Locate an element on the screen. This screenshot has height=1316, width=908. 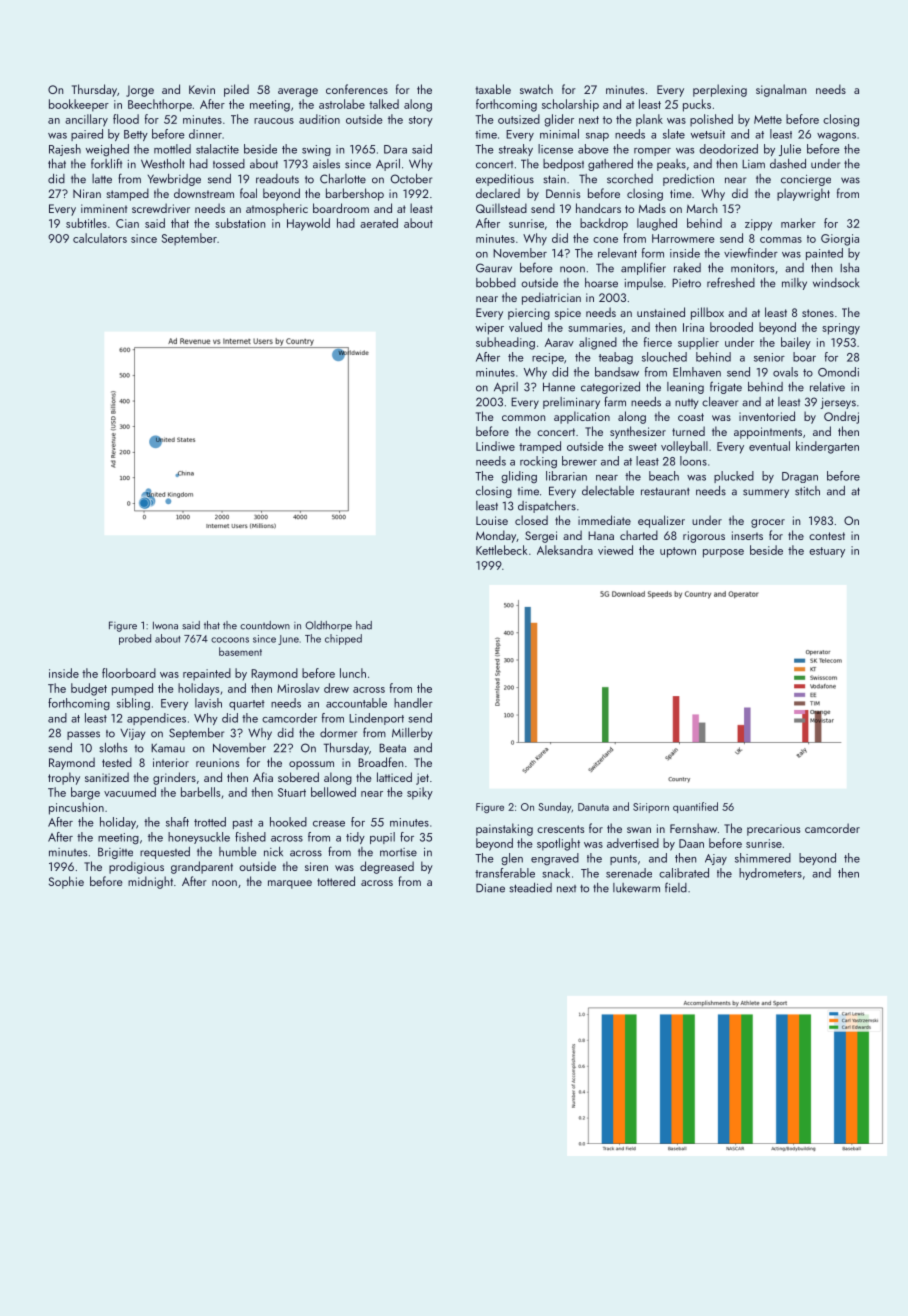
Sophie is located at coordinates (66, 882).
